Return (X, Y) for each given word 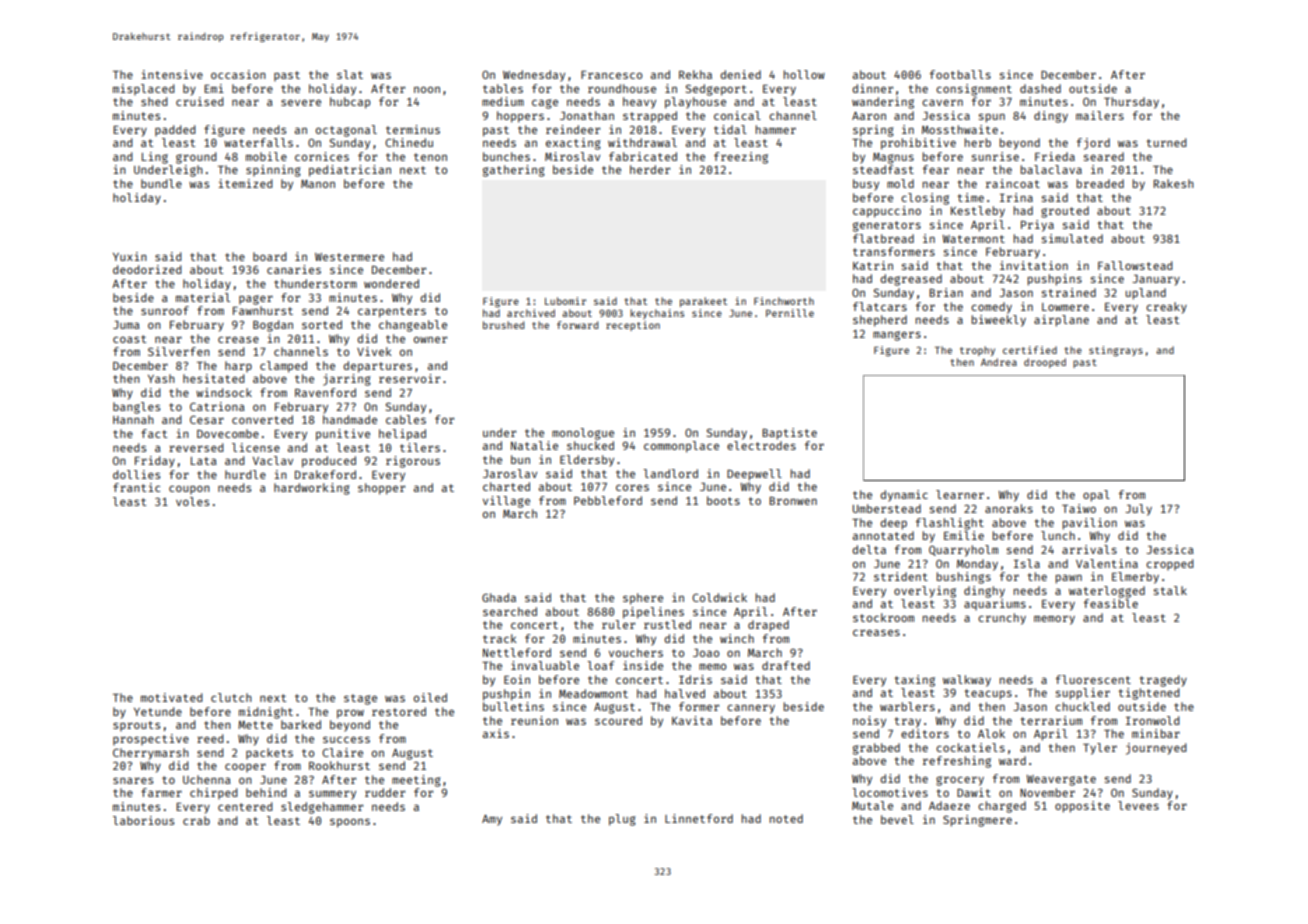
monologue (583, 434)
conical (737, 115)
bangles (136, 408)
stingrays (1116, 351)
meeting (416, 781)
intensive (172, 74)
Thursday (1131, 103)
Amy (492, 820)
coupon (189, 489)
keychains (657, 314)
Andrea (999, 362)
